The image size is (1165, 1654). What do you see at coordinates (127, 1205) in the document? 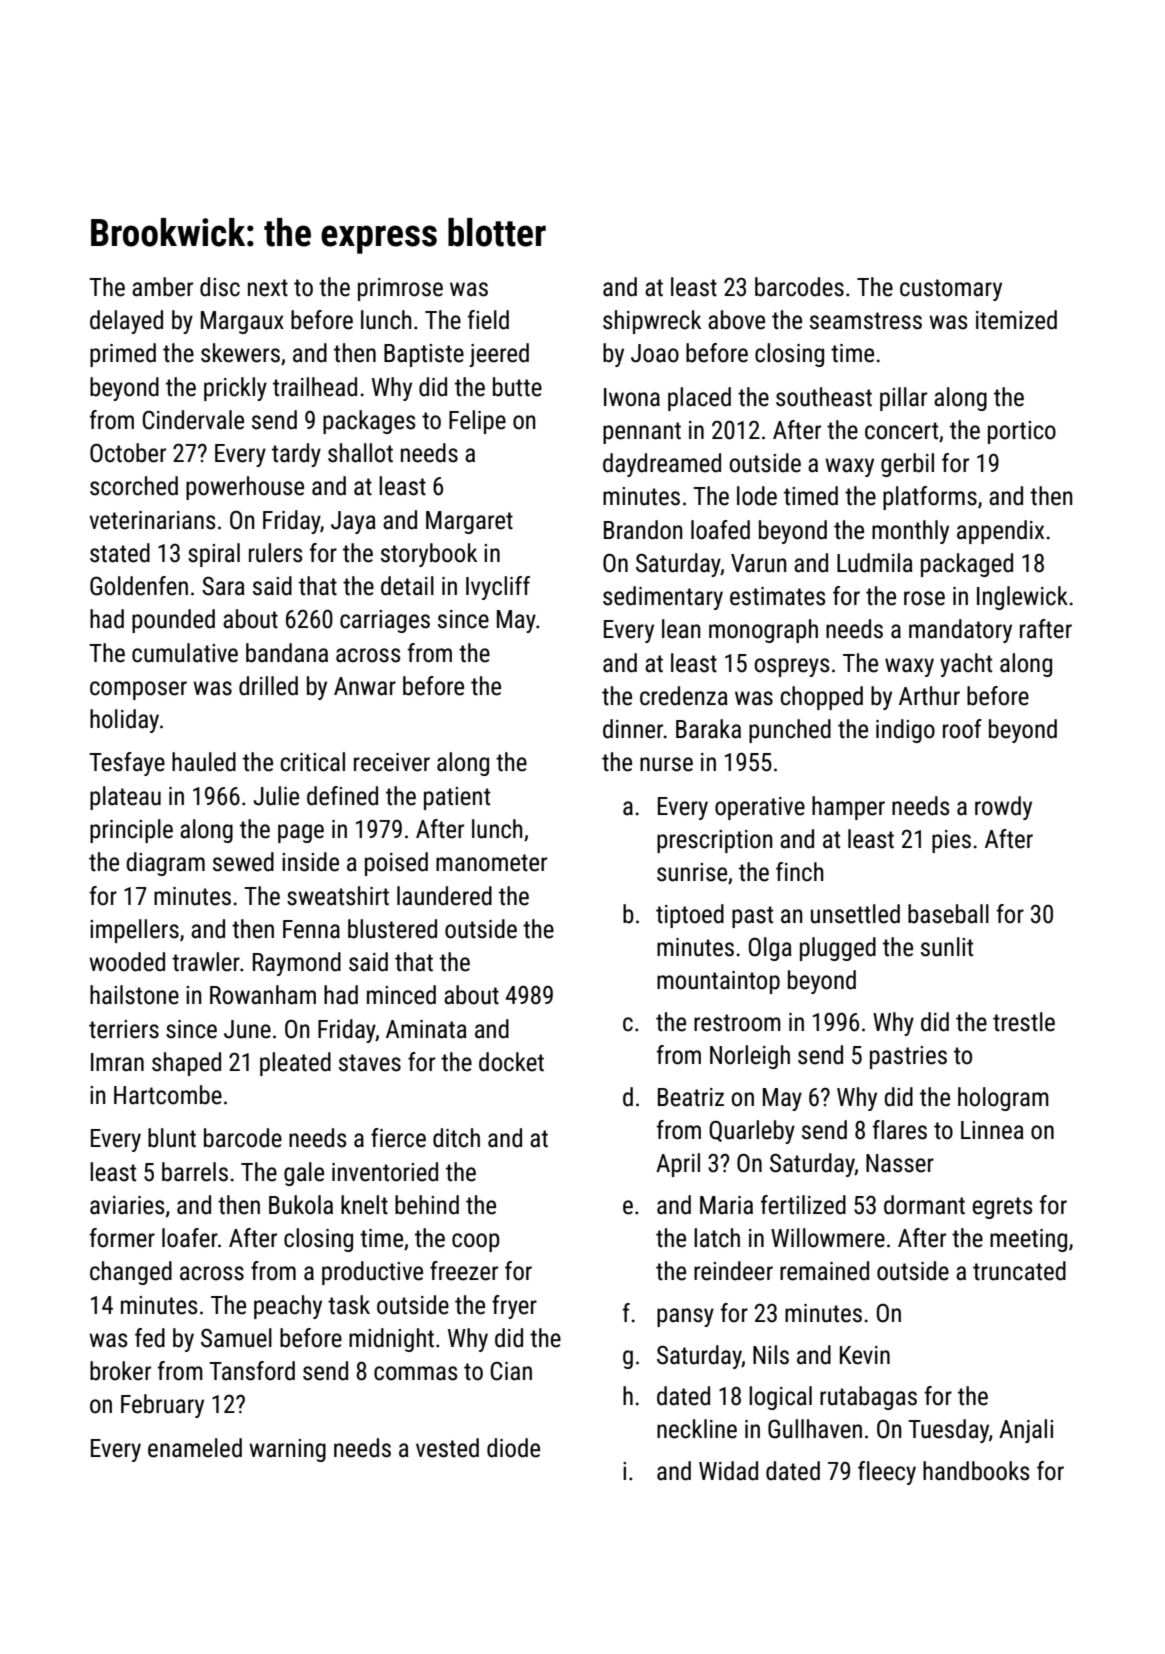
I see `aviaries` at bounding box center [127, 1205].
